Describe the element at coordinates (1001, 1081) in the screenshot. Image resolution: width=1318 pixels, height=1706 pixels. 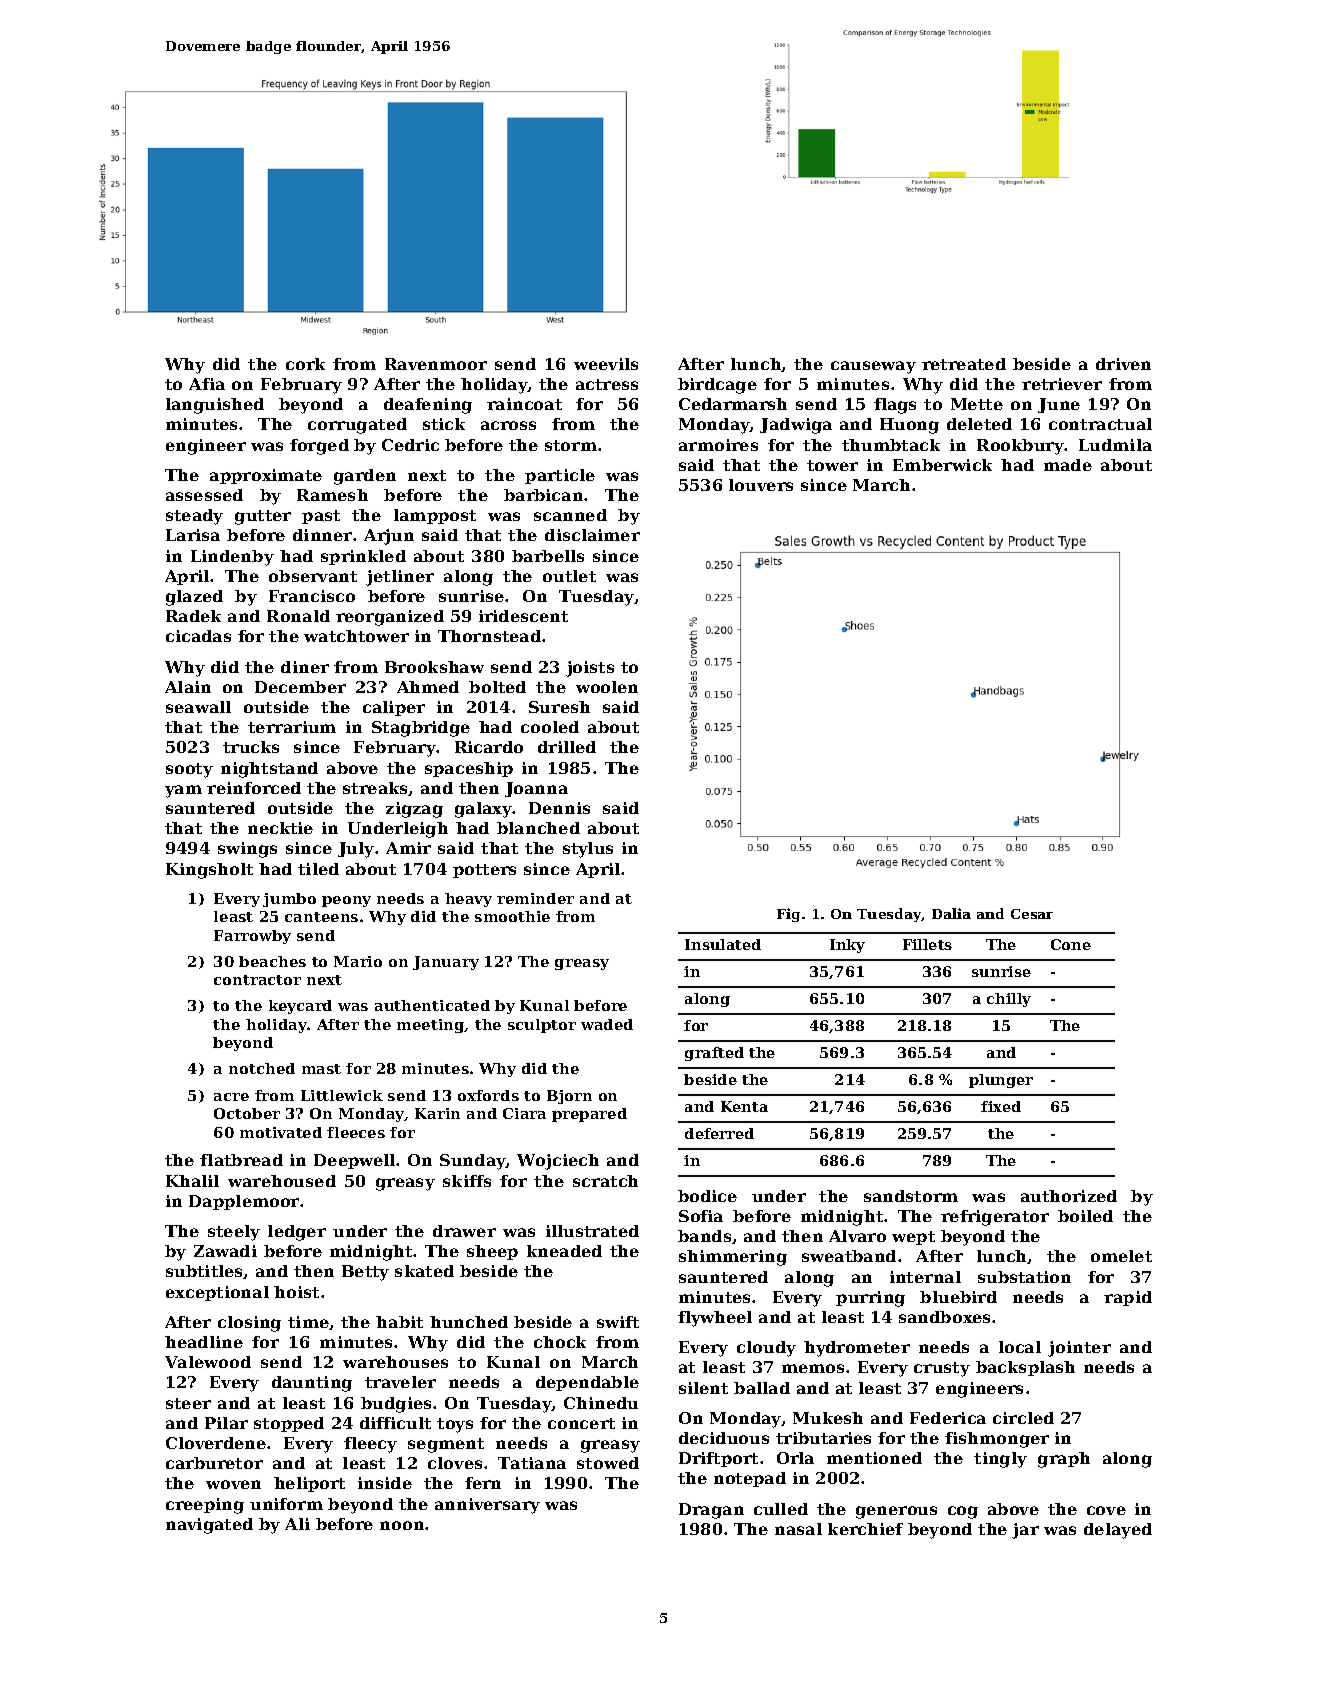
I see `plunger` at that location.
